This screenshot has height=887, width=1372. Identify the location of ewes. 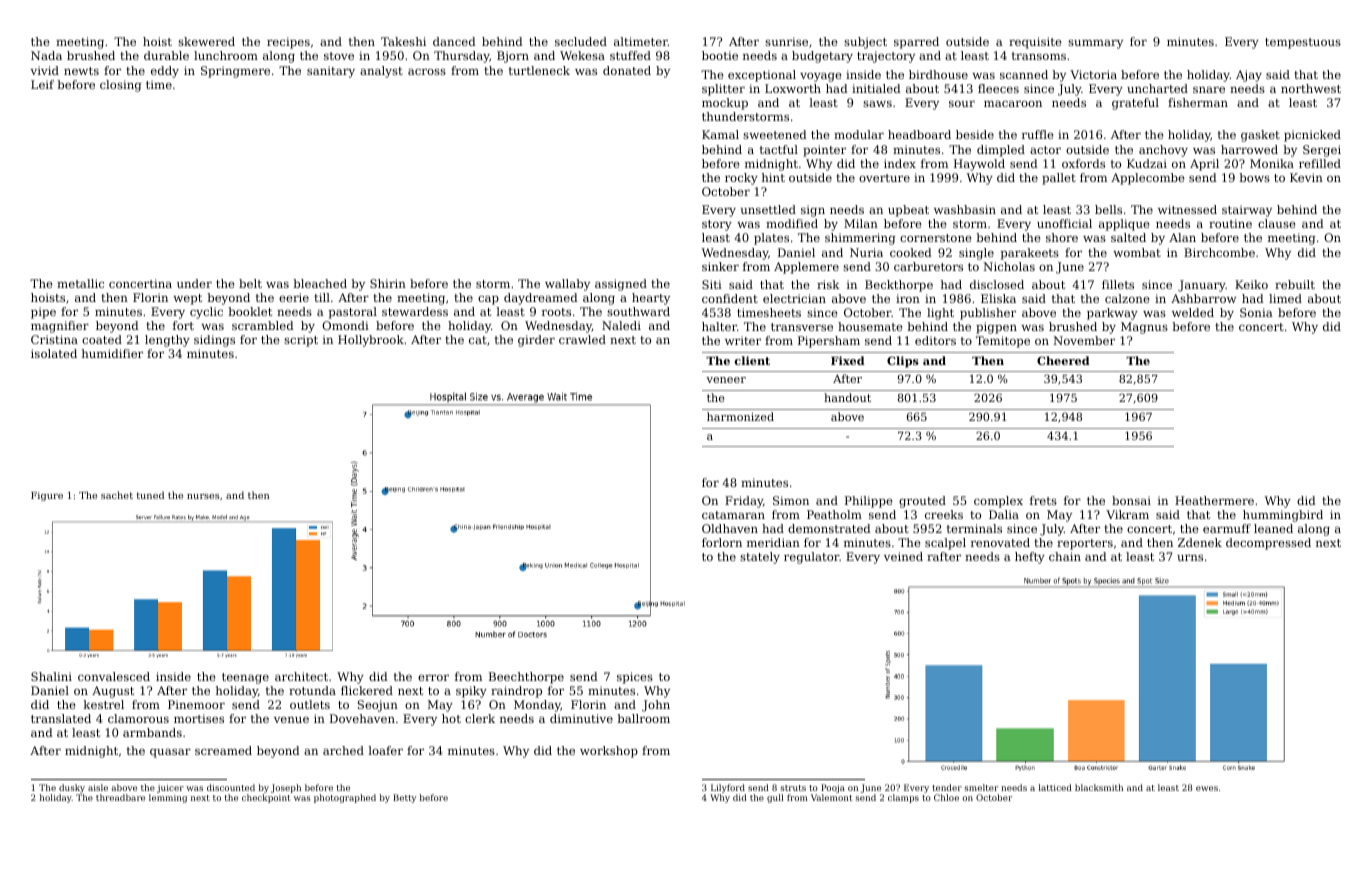
(1207, 788).
